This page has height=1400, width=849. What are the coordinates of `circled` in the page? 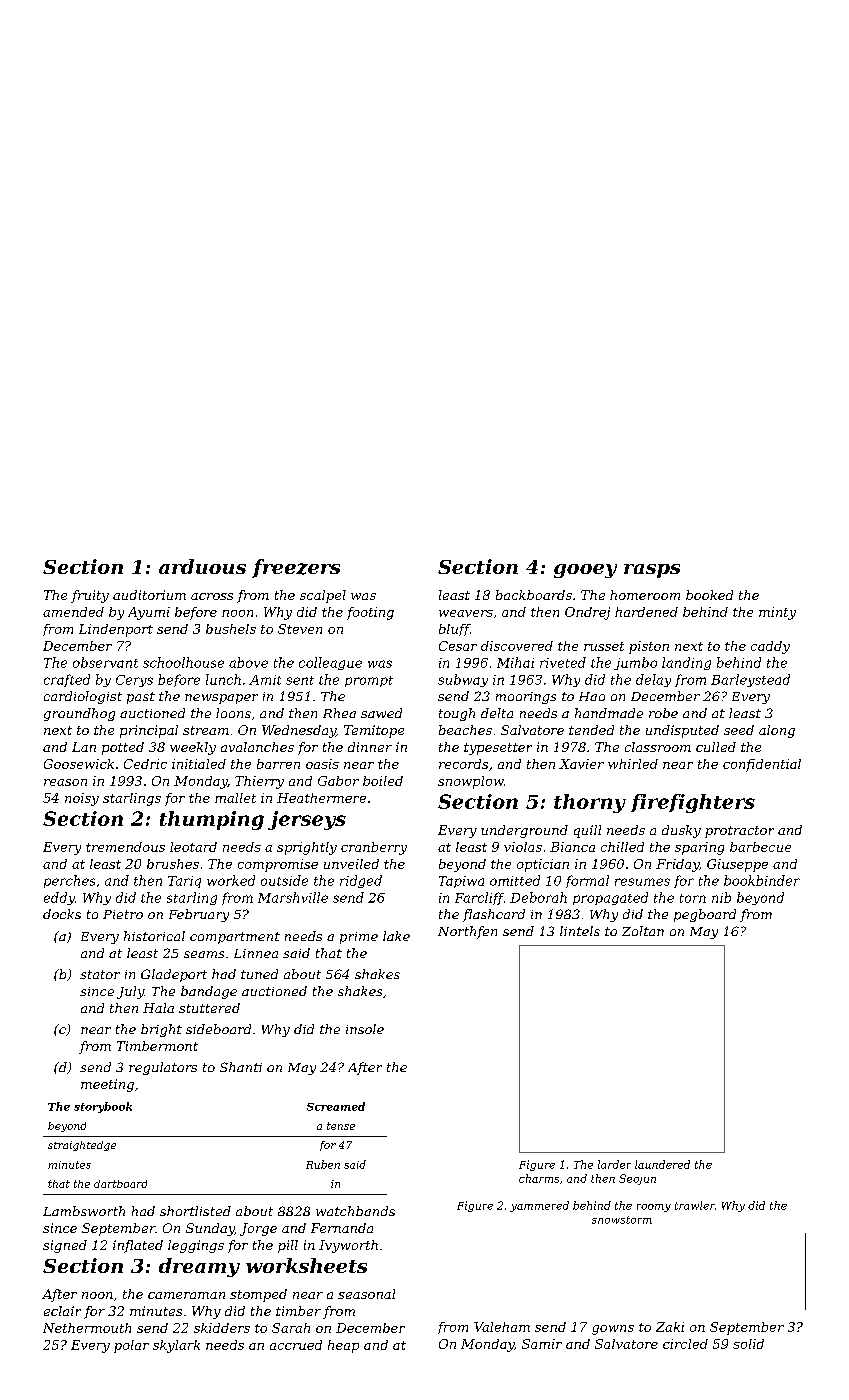 It's located at (685, 1344).
